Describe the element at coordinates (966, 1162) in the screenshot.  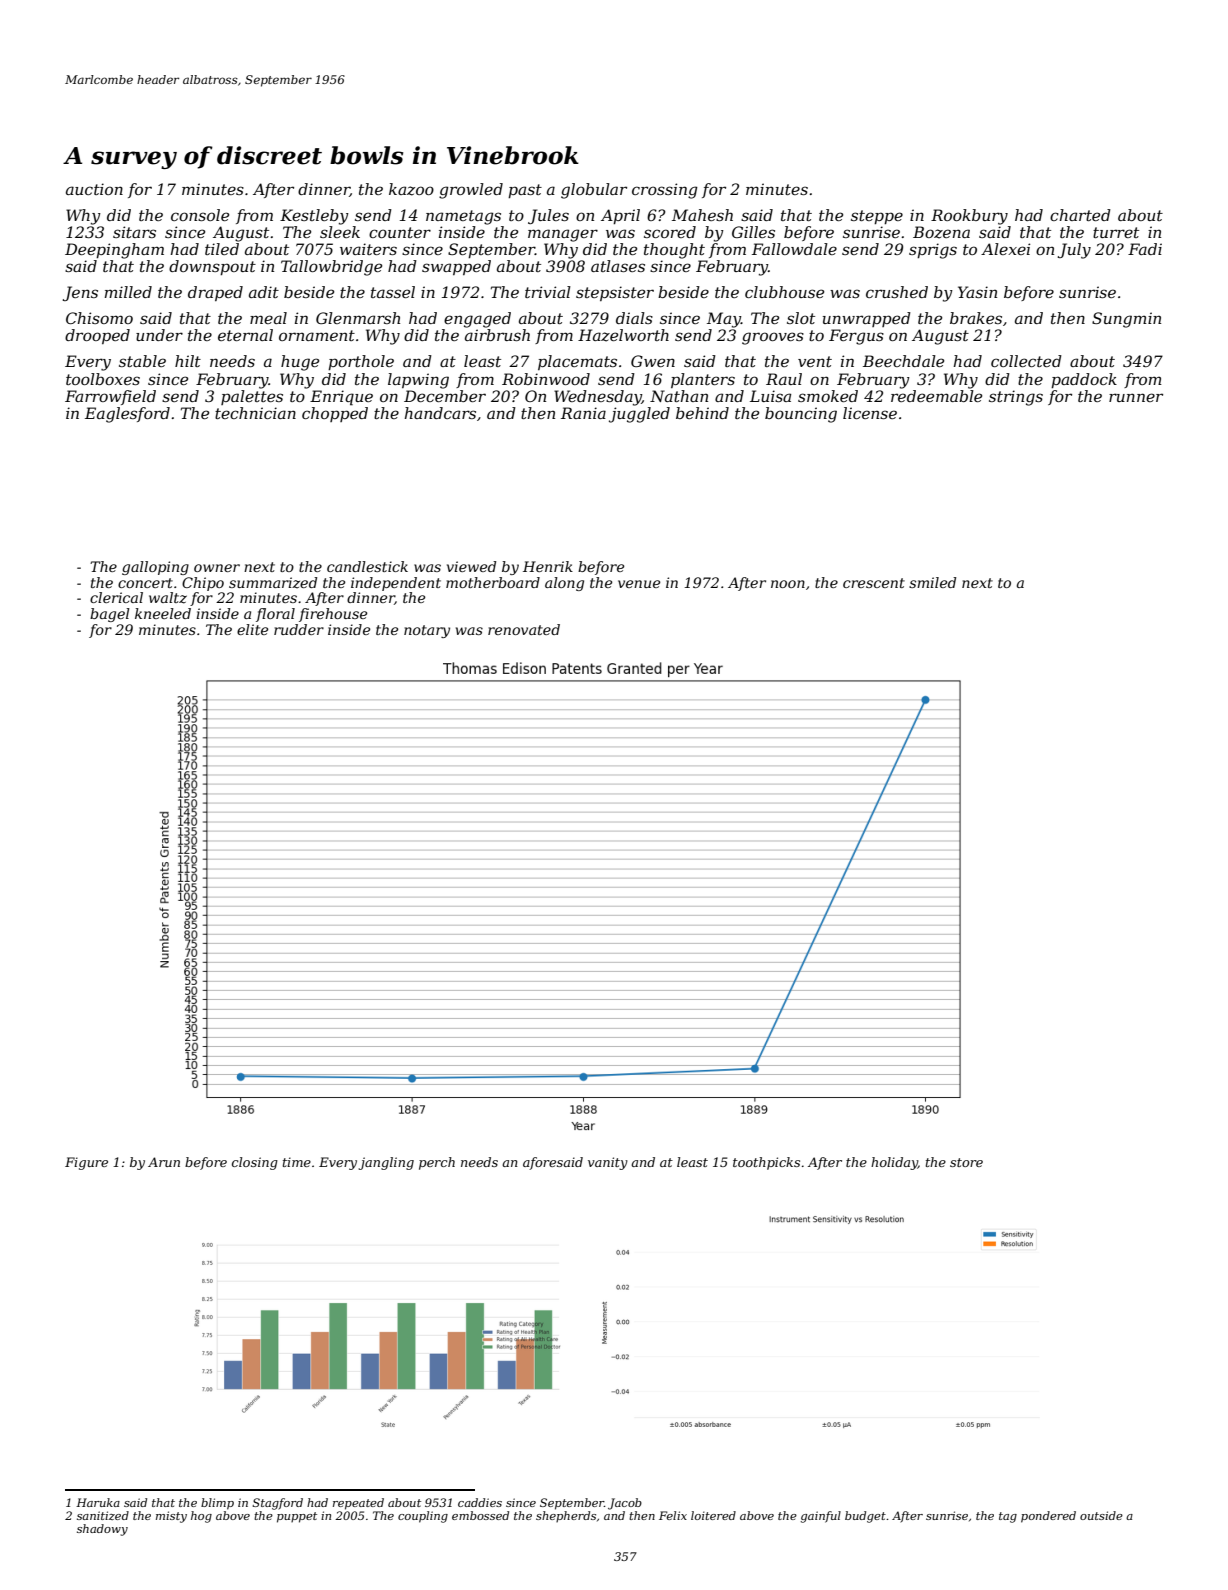
I see `store` at that location.
